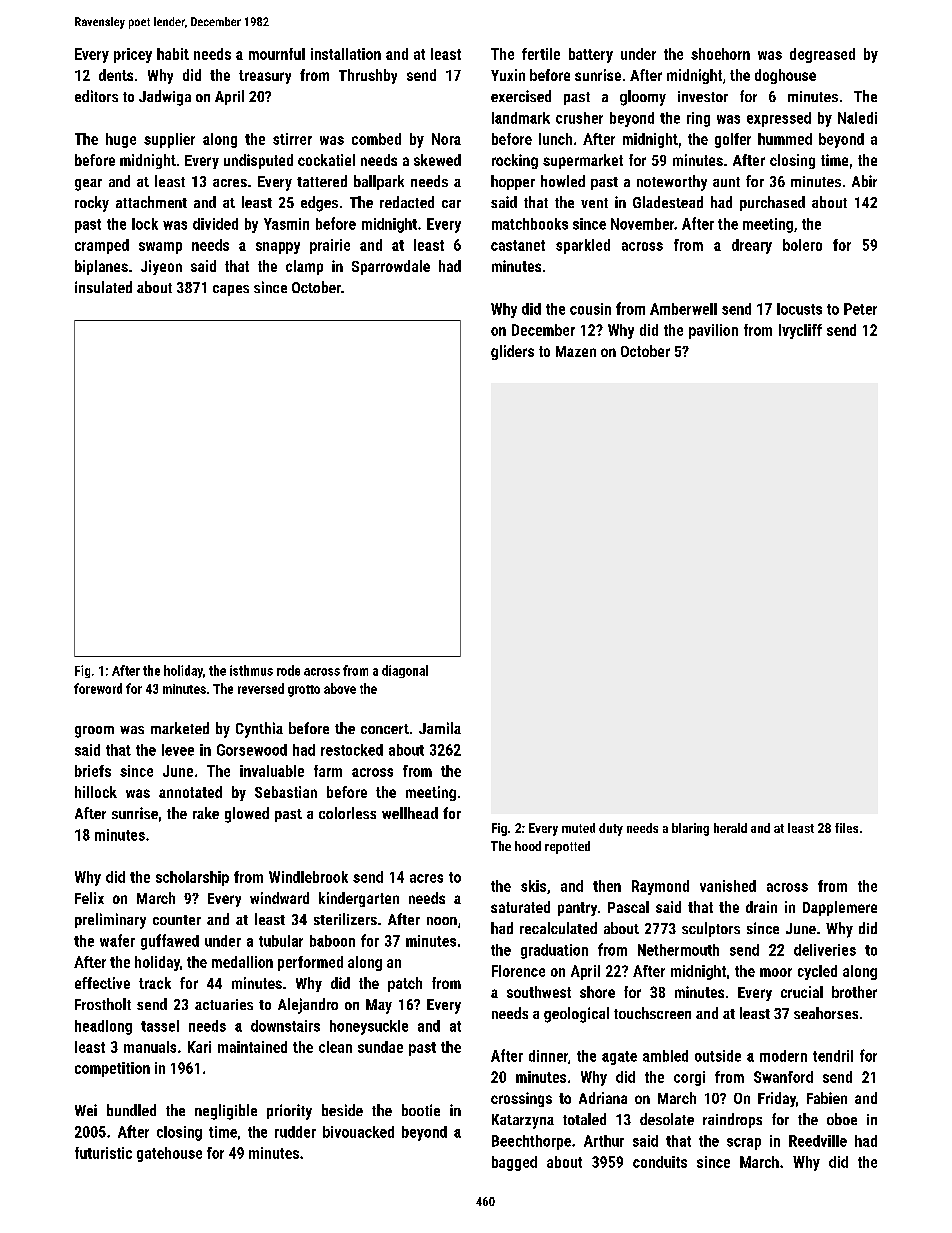  What do you see at coordinates (783, 1056) in the image?
I see `modern` at bounding box center [783, 1056].
